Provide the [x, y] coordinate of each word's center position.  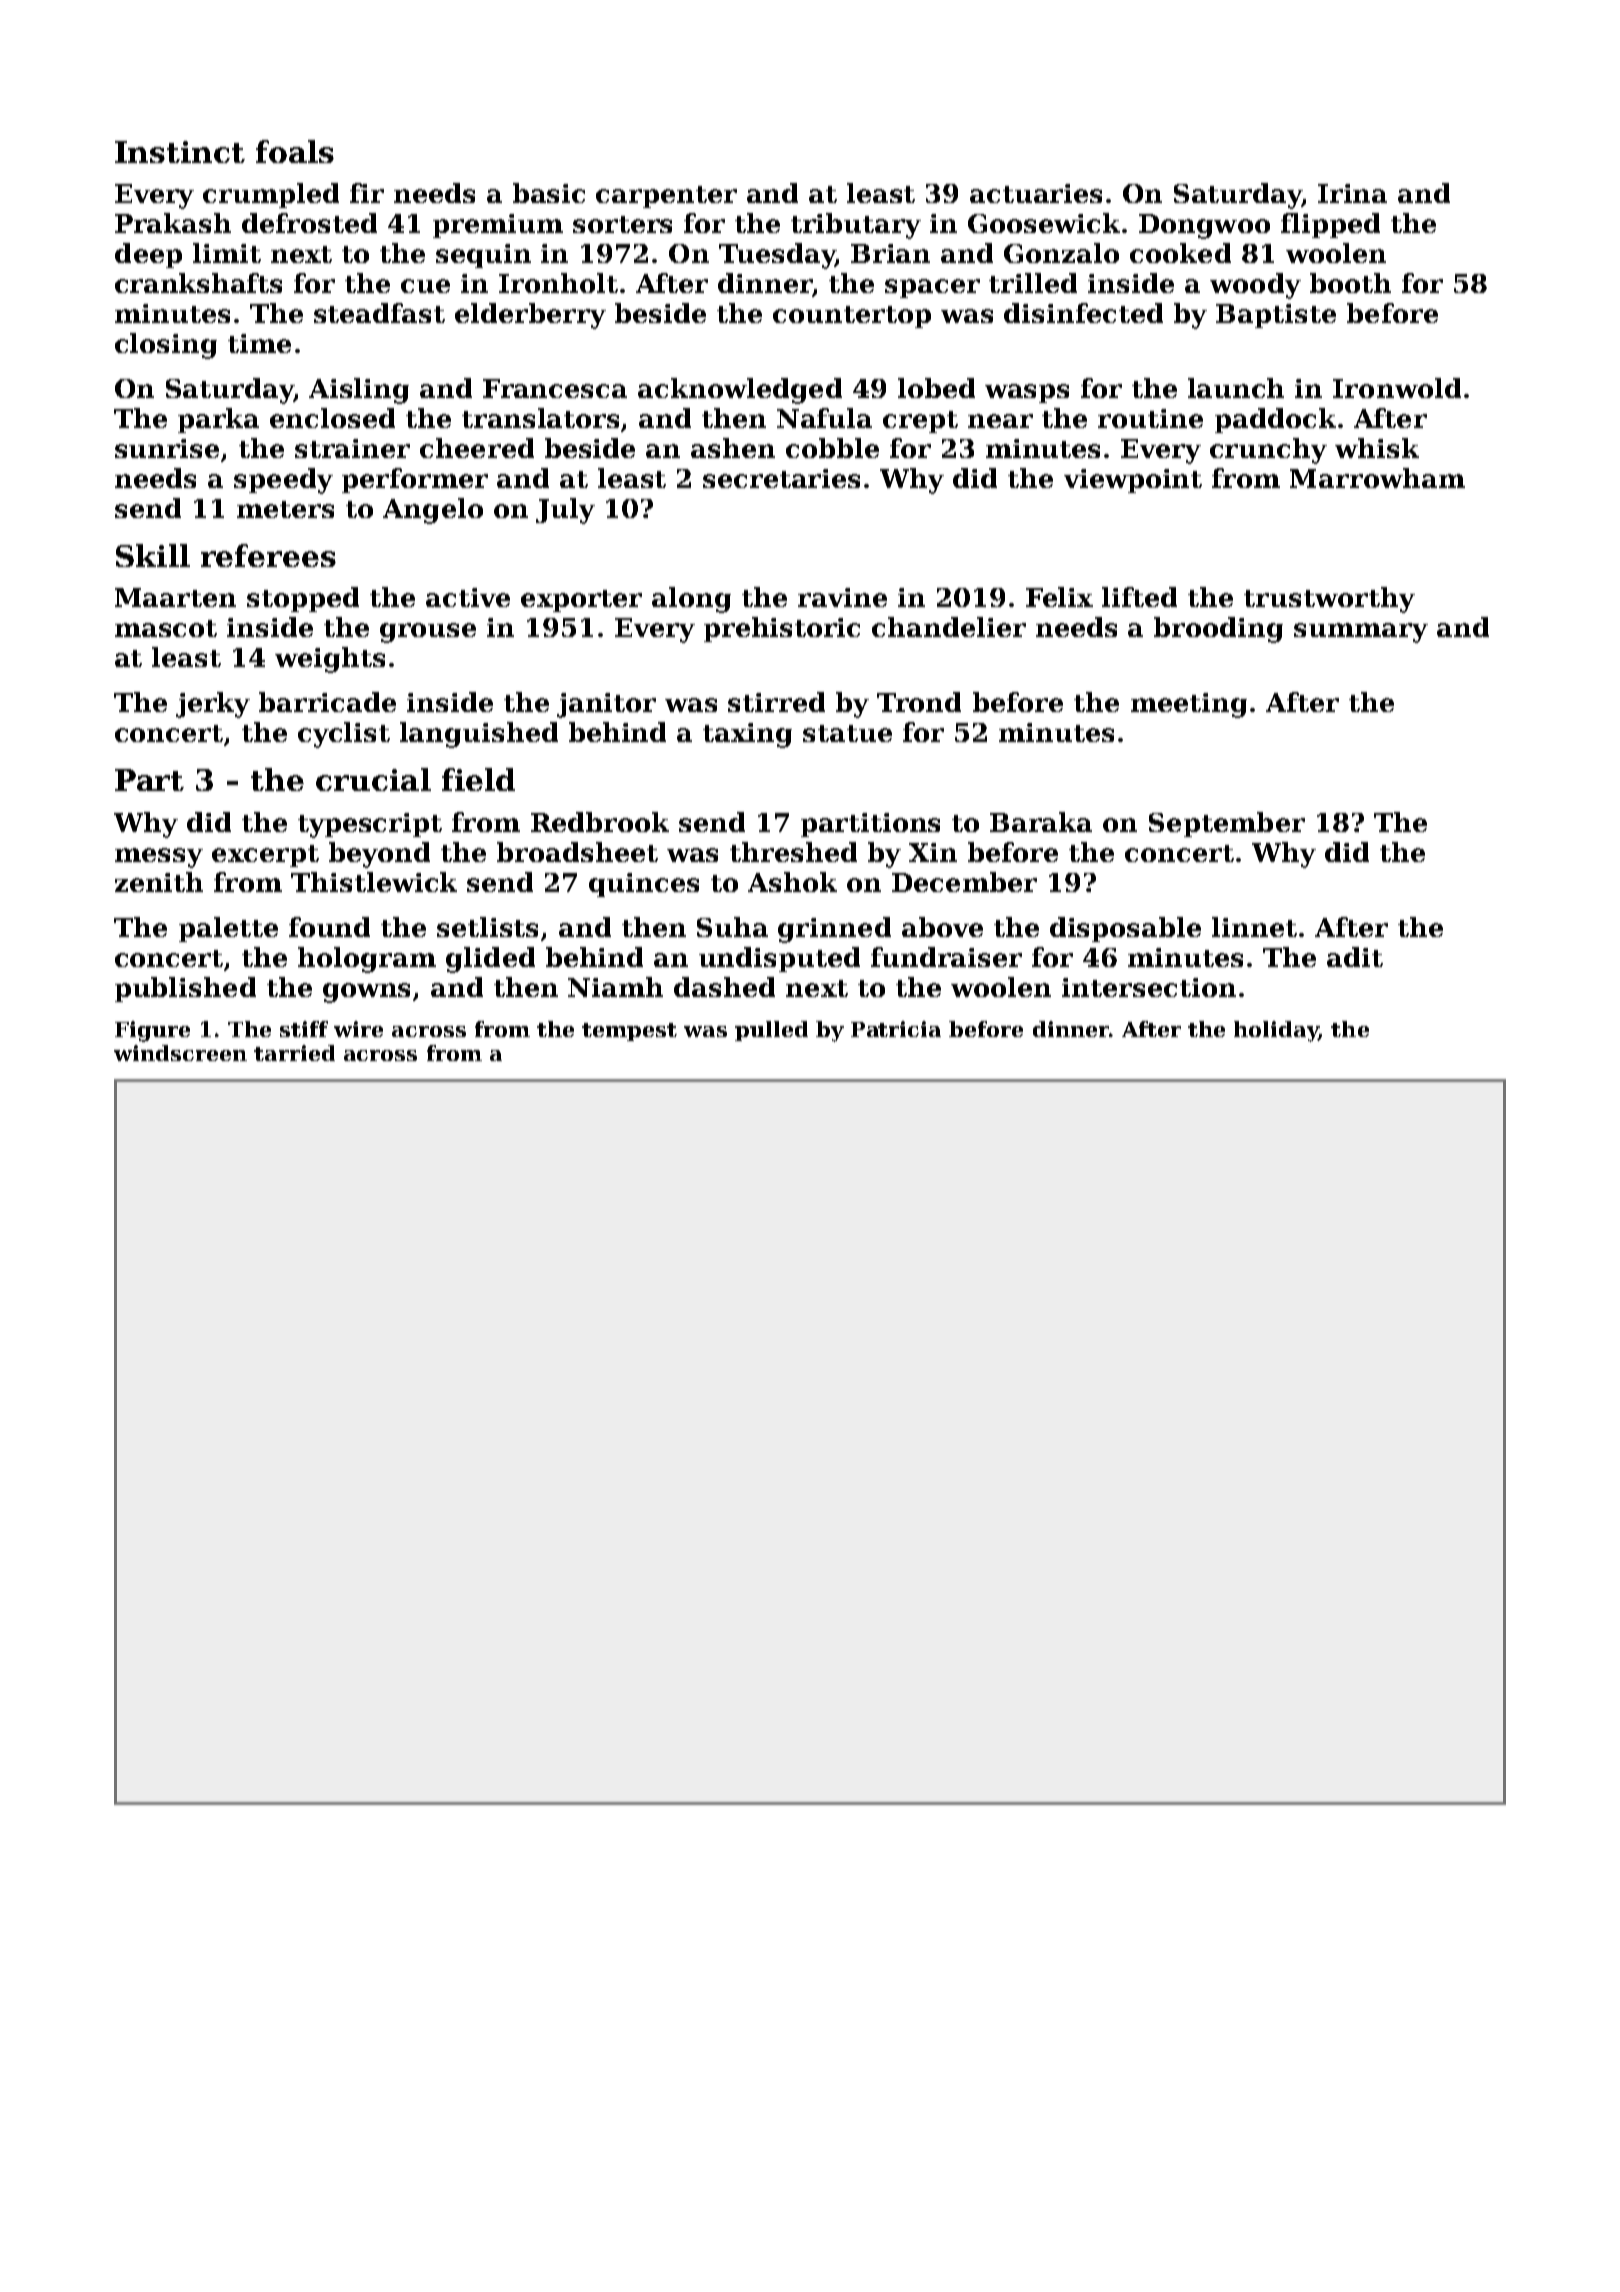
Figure [152, 1031]
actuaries [1036, 193]
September [1227, 824]
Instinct [180, 152]
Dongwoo [1204, 226]
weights [330, 660]
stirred [776, 702]
